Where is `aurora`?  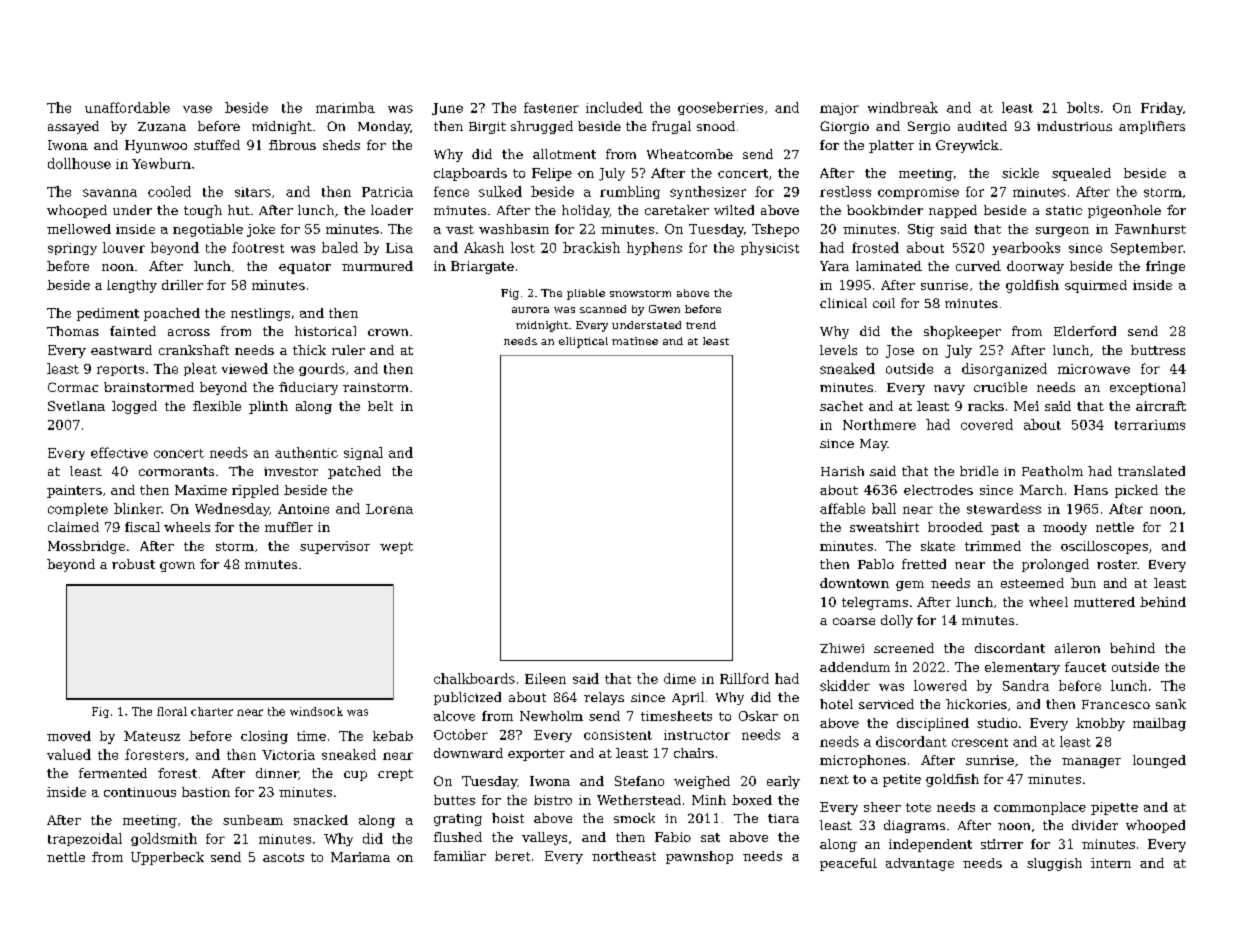 aurora is located at coordinates (530, 310).
